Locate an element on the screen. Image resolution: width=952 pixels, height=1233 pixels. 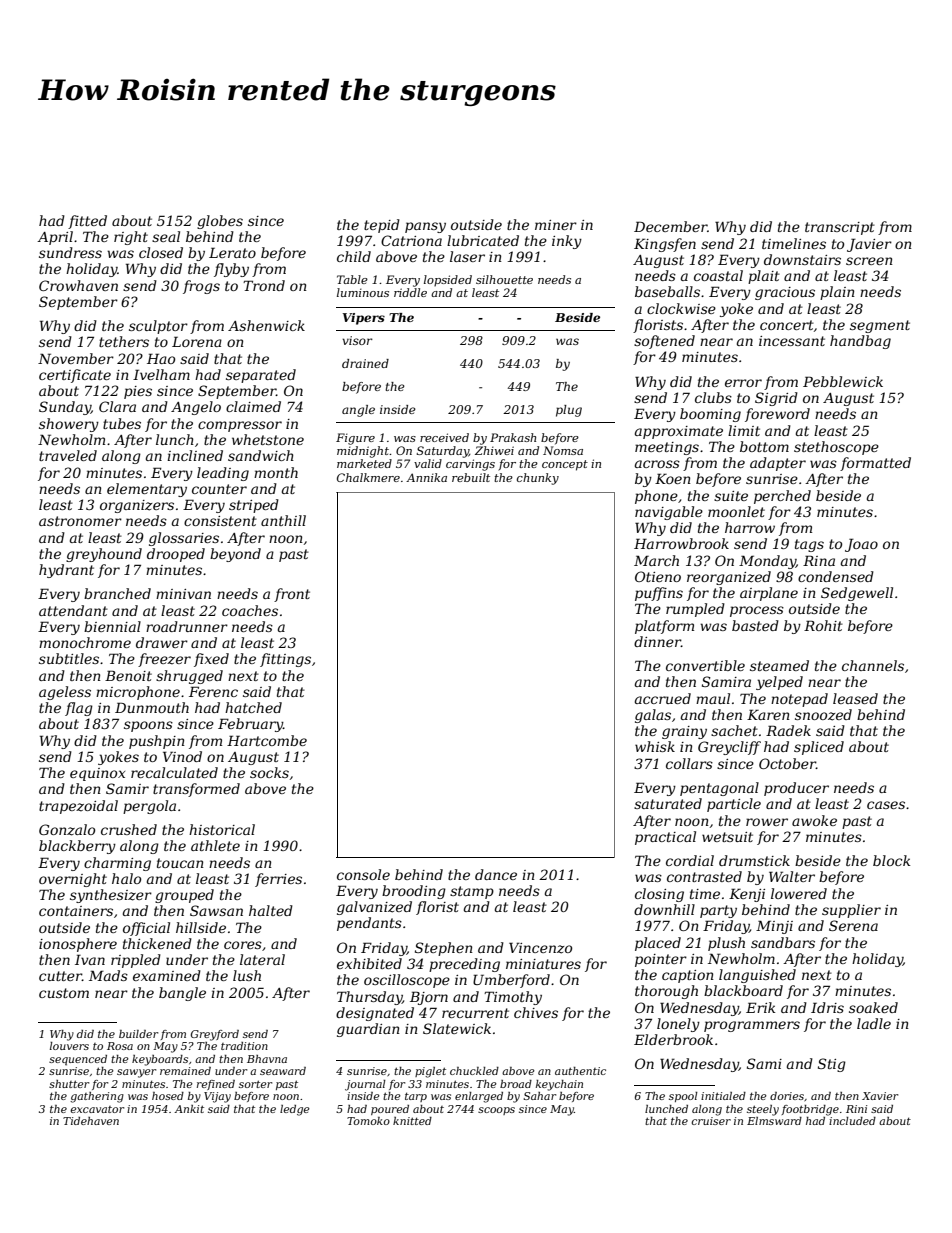
traveled is located at coordinates (68, 455).
